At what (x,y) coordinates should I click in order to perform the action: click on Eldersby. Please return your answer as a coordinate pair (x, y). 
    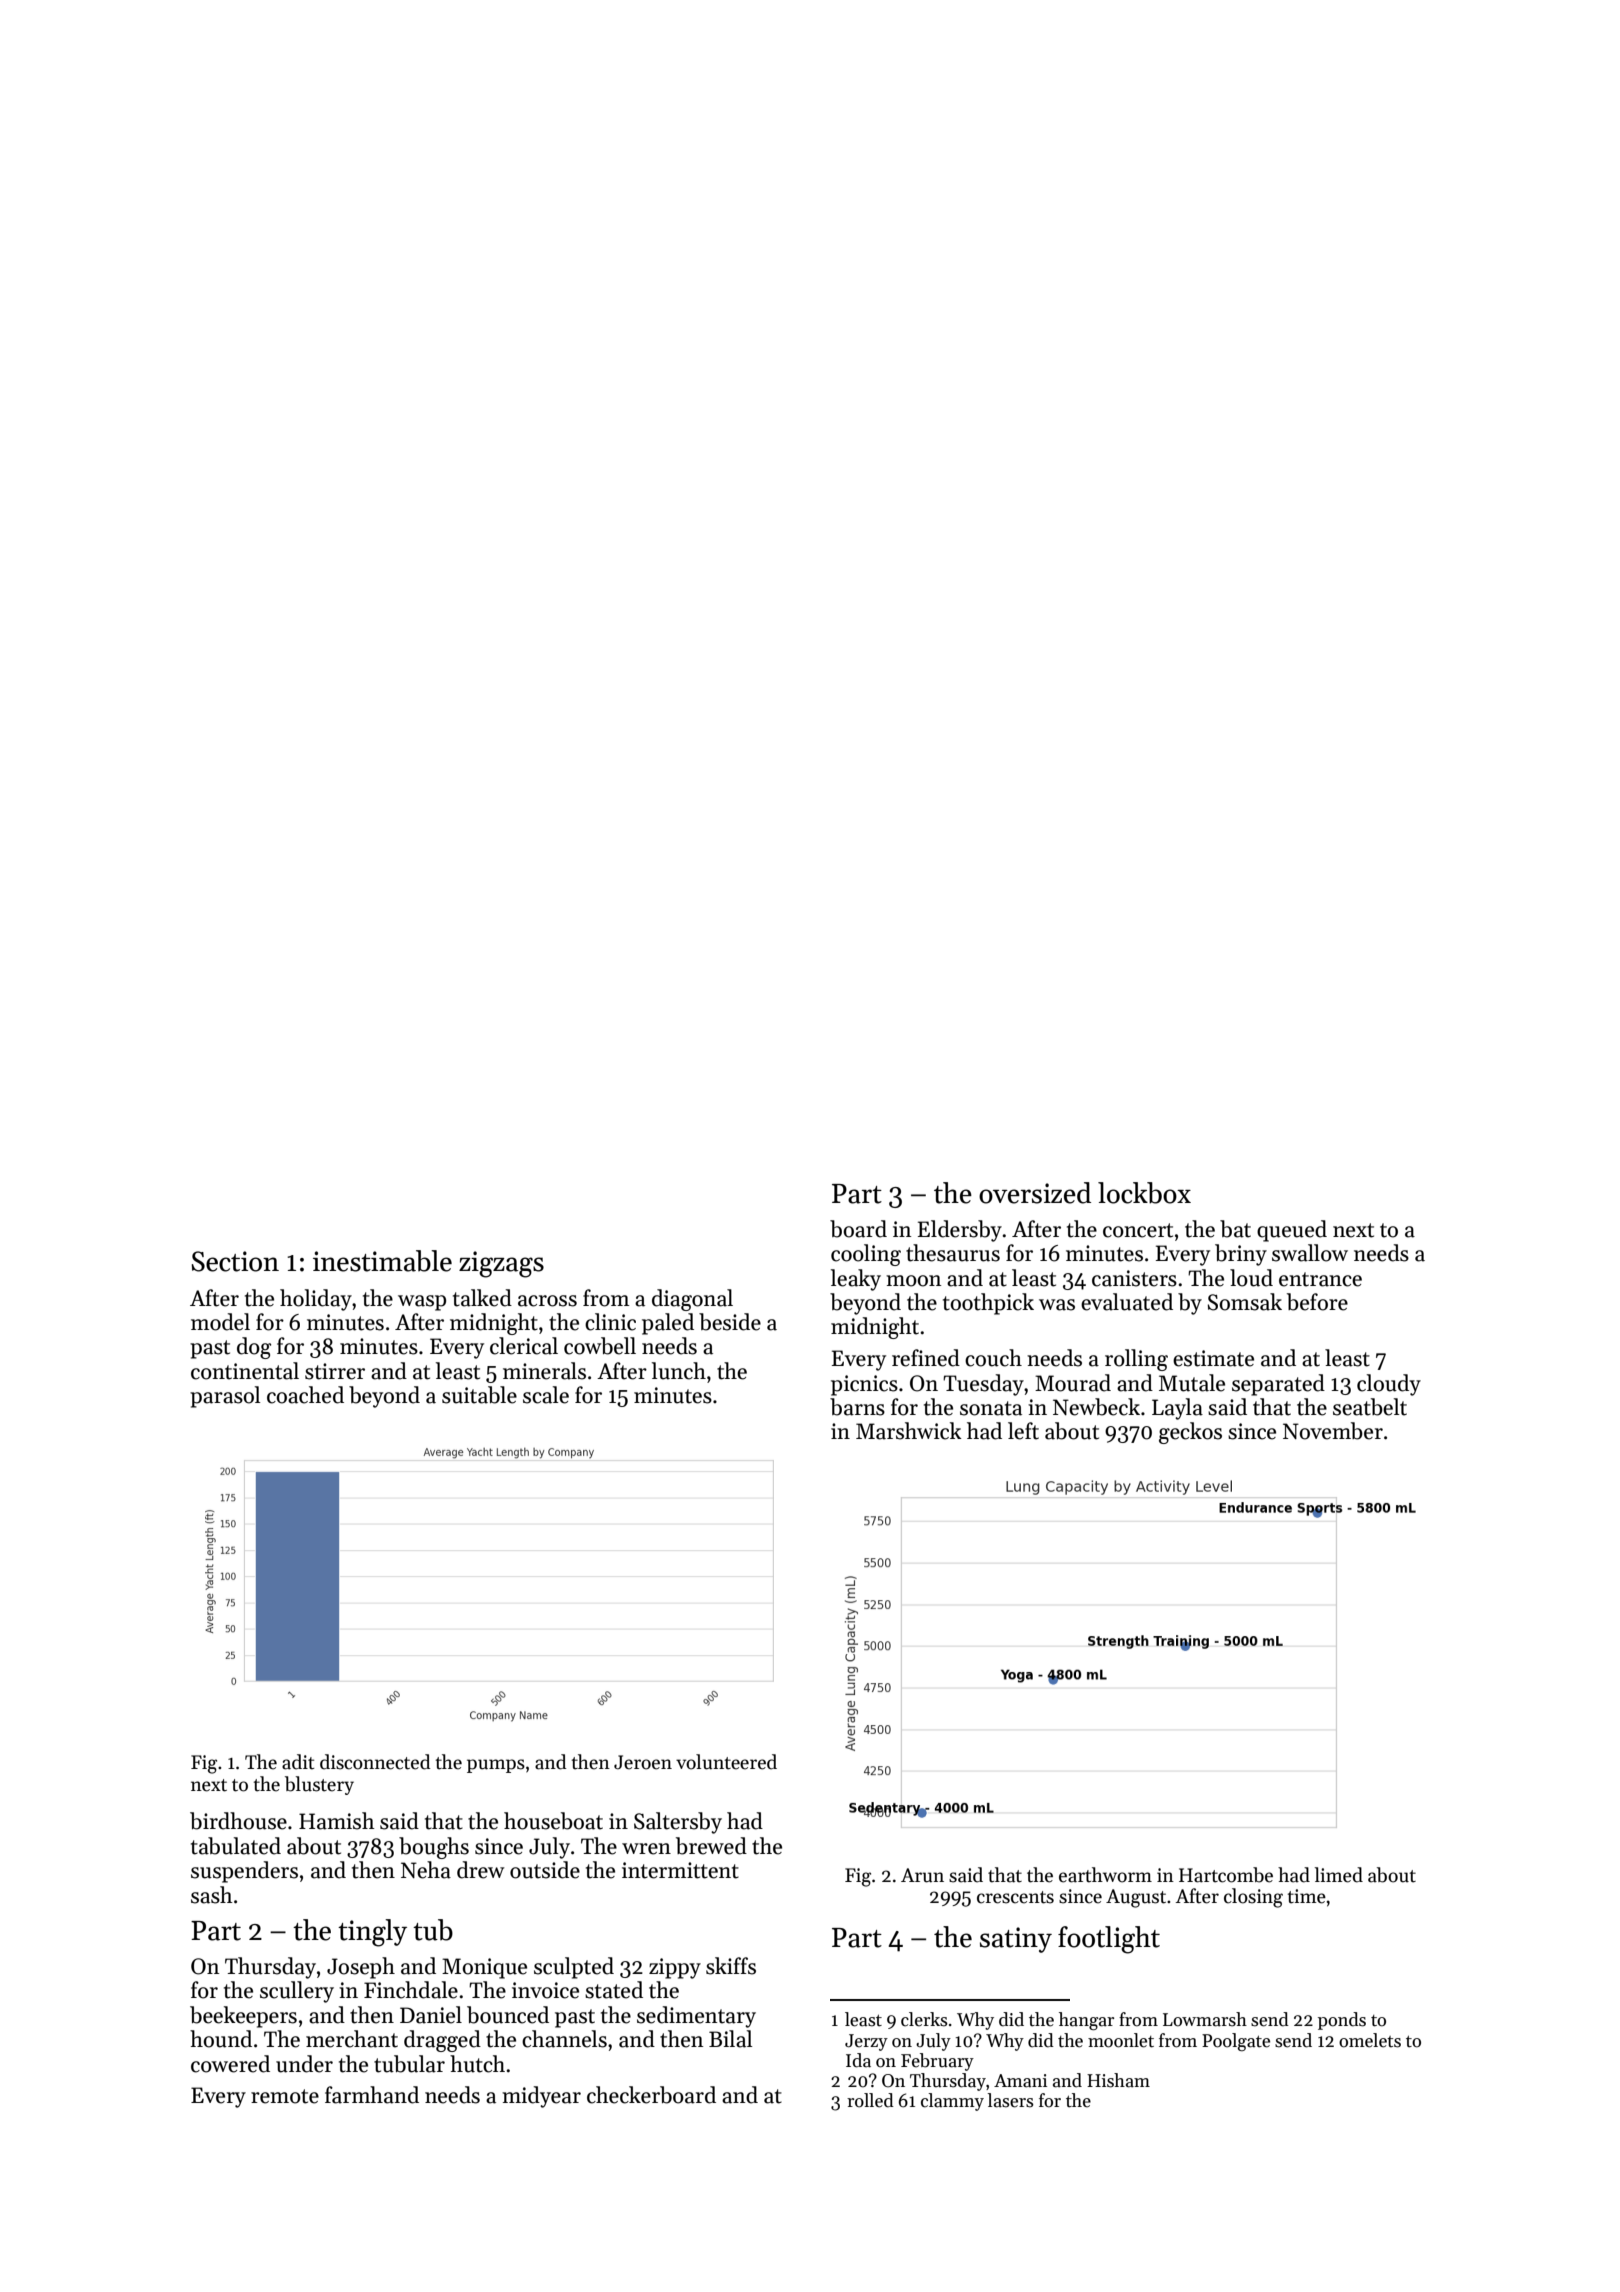
    Looking at the image, I should click on (960, 1231).
